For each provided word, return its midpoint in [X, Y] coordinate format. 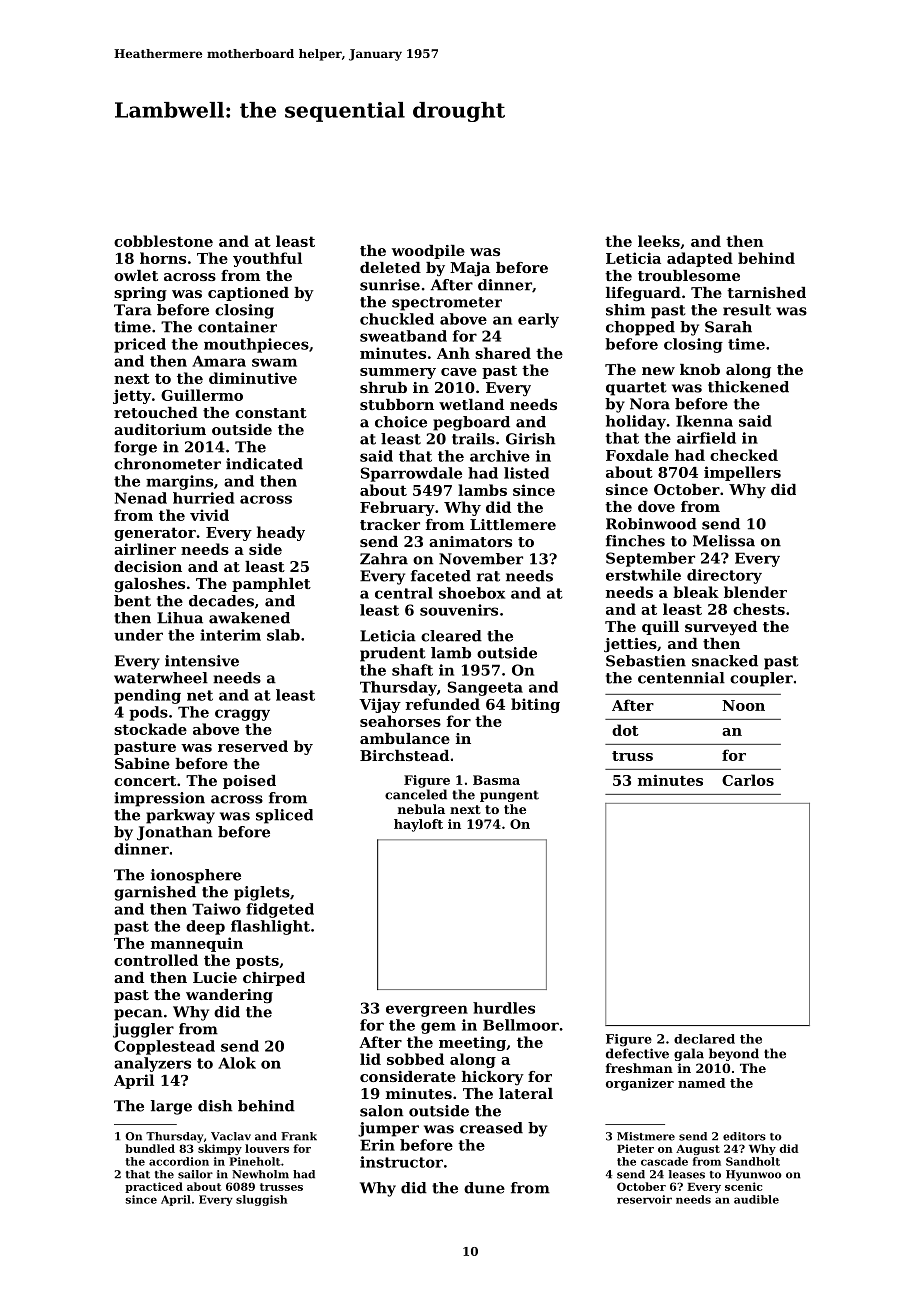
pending [147, 696]
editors [744, 1136]
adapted [700, 259]
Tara [133, 310]
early [538, 320]
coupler [761, 679]
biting [535, 705]
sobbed [415, 1059]
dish [215, 1106]
